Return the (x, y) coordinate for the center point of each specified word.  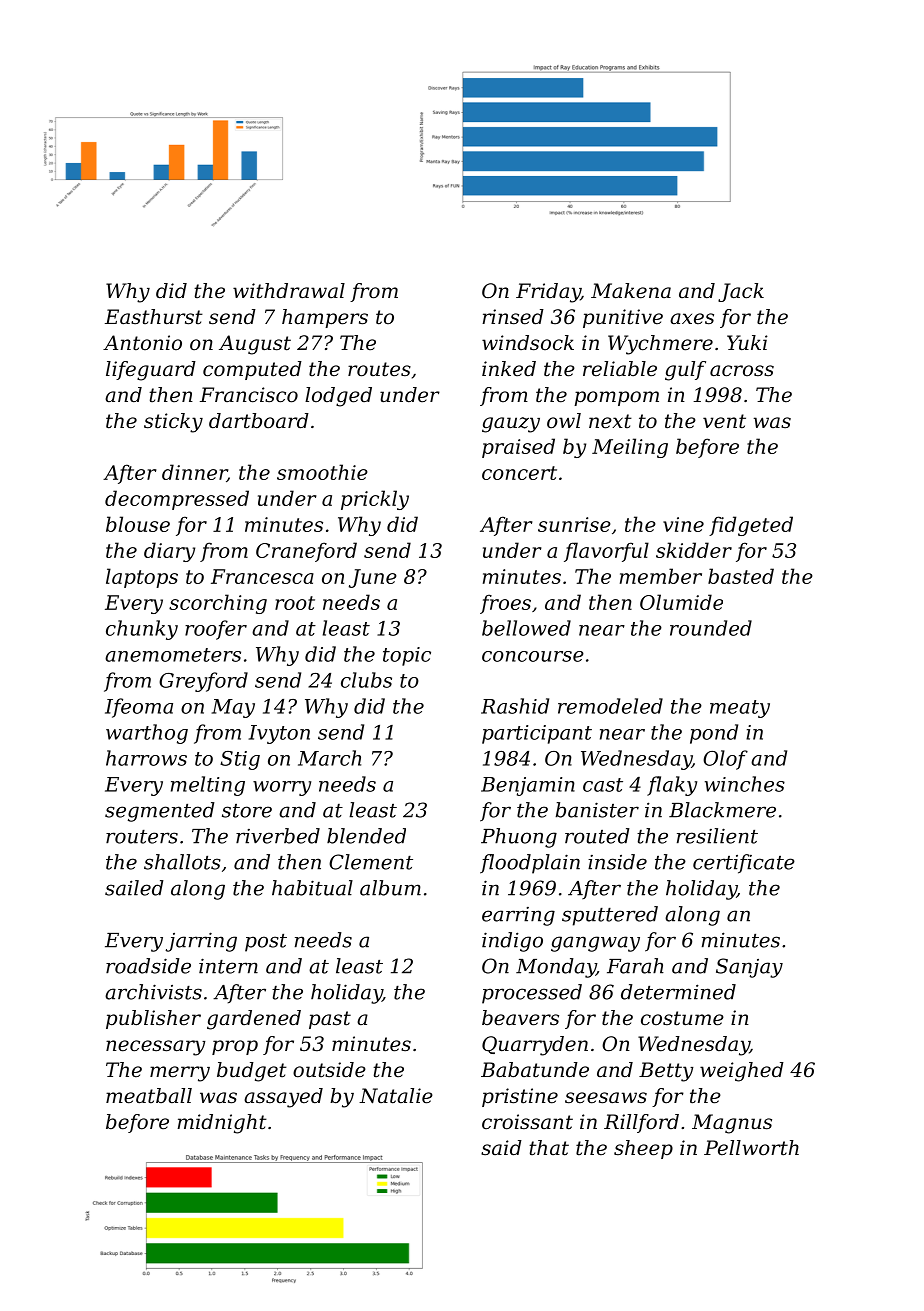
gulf (685, 371)
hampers (325, 318)
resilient (717, 836)
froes (505, 604)
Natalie (396, 1096)
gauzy (511, 425)
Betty (666, 1072)
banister (597, 810)
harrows (146, 758)
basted (741, 576)
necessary (156, 1048)
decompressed (177, 500)
